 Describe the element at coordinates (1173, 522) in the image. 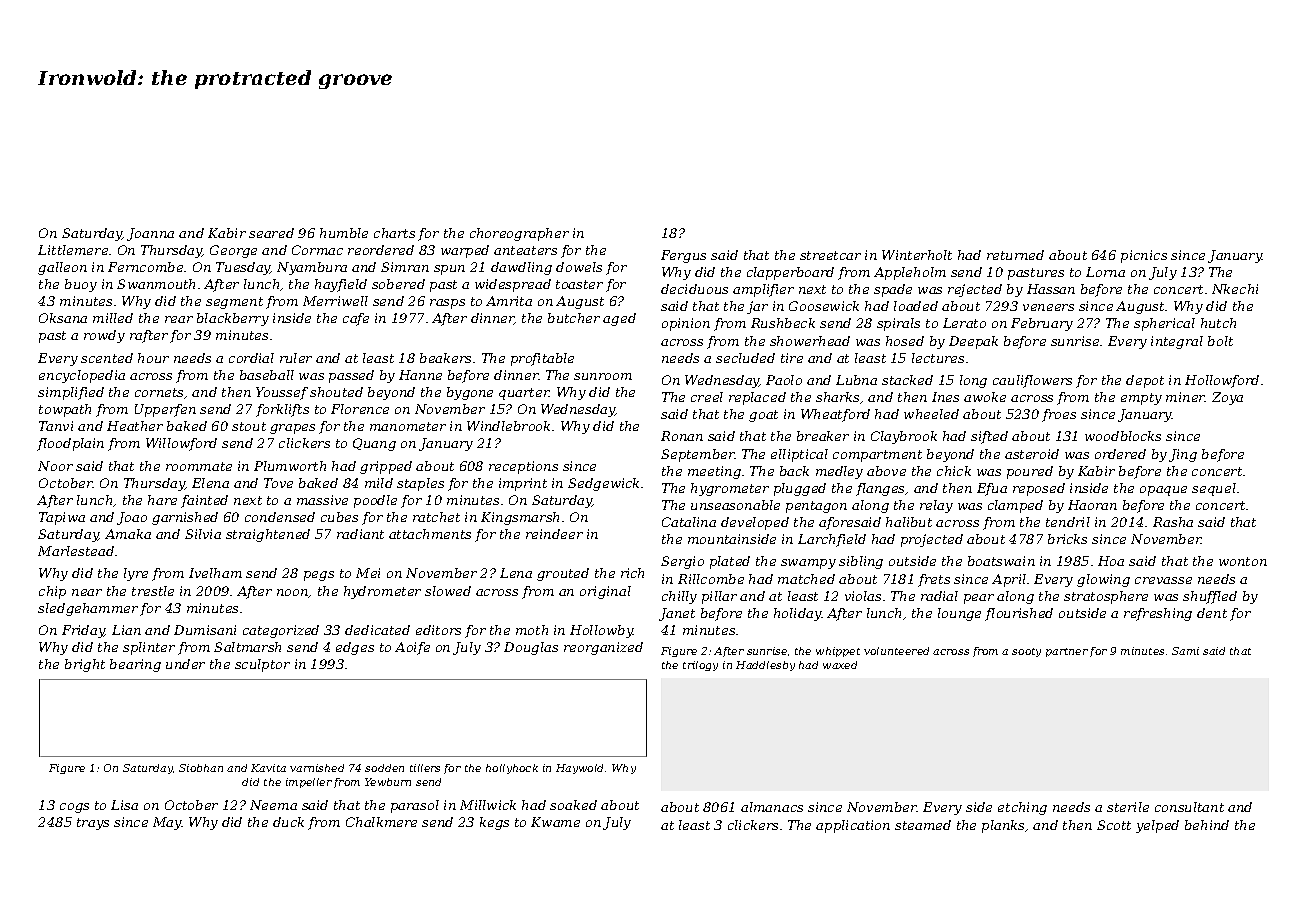

I see `Rasha` at that location.
